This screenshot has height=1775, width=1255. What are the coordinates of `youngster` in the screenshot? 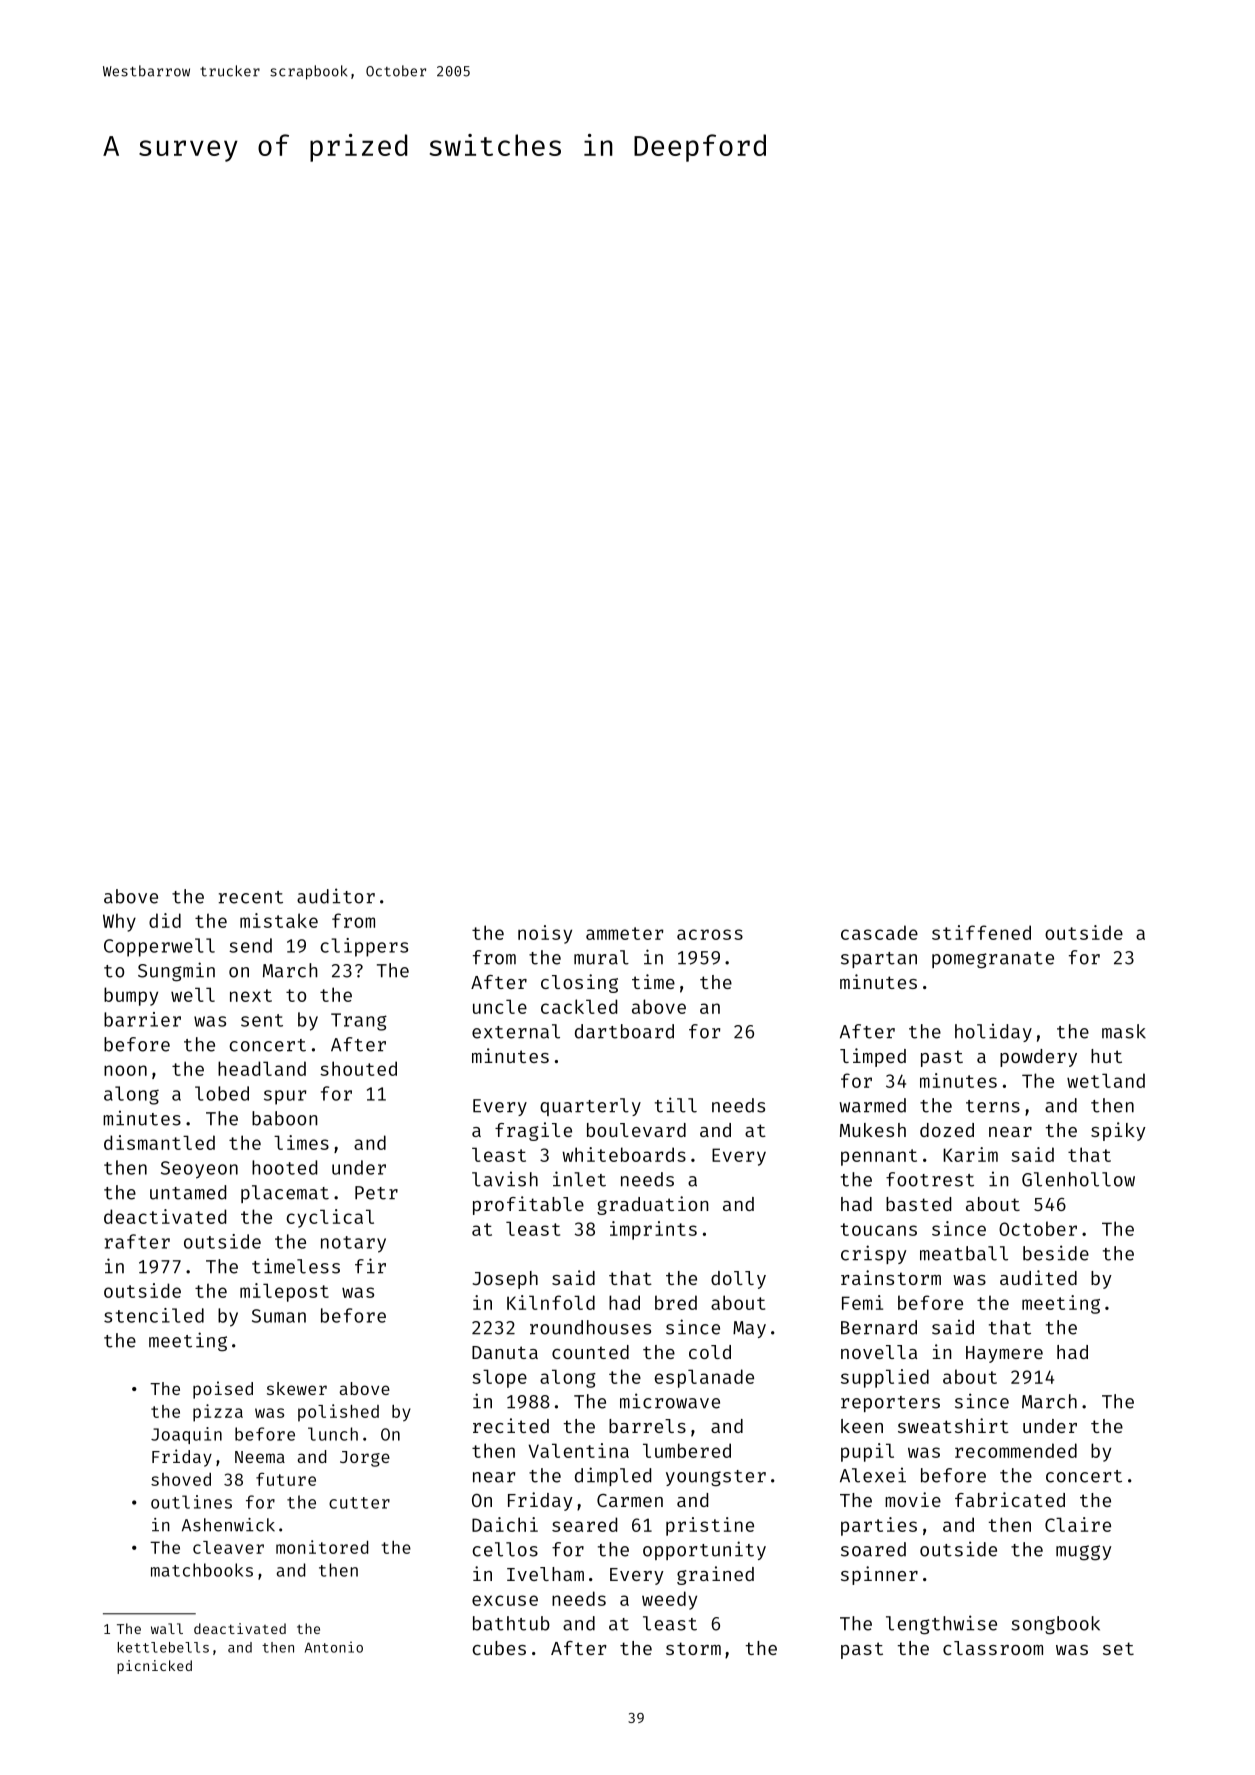 It's located at (716, 1478).
